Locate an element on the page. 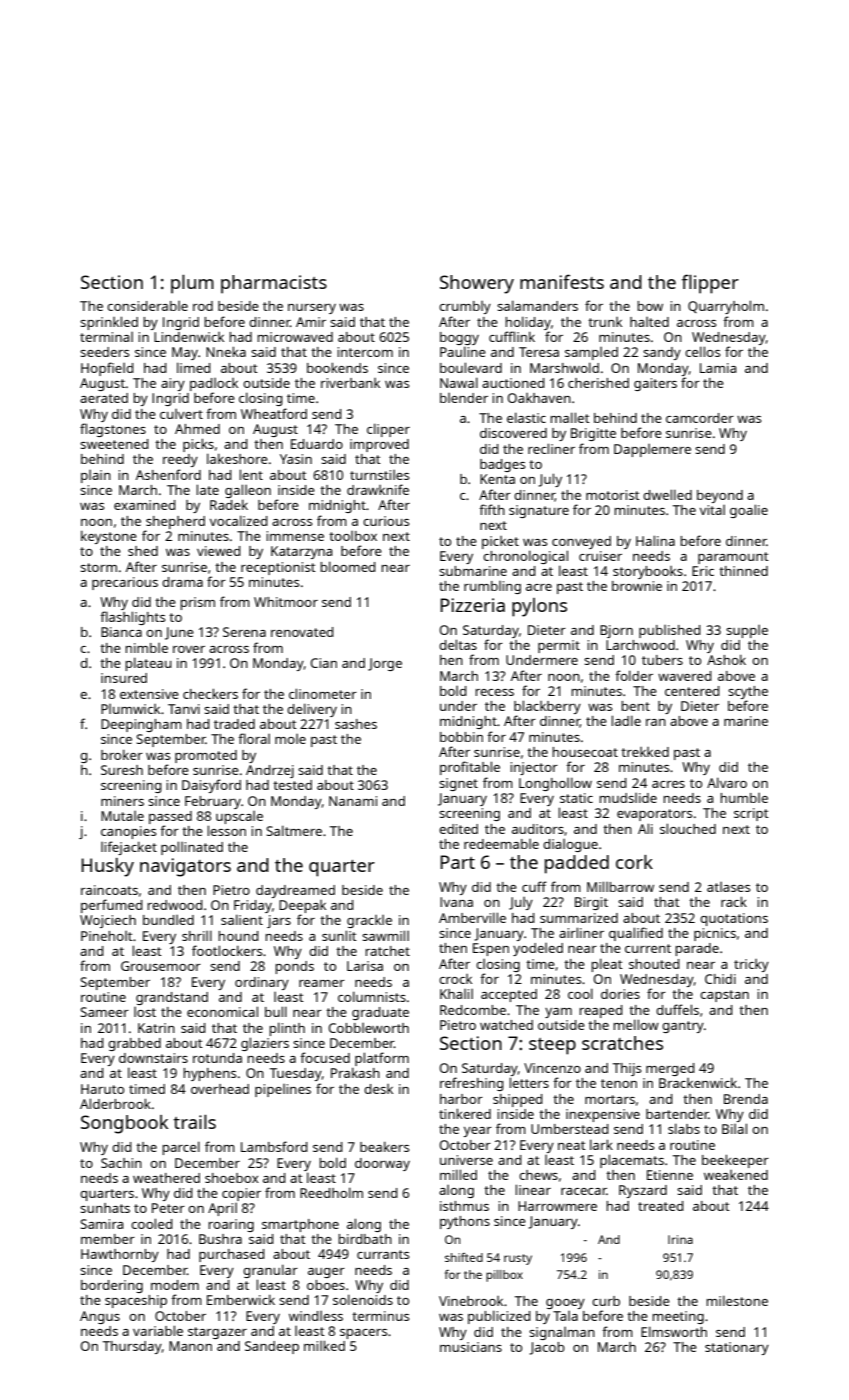 The image size is (849, 1400). Amberville is located at coordinates (472, 917).
